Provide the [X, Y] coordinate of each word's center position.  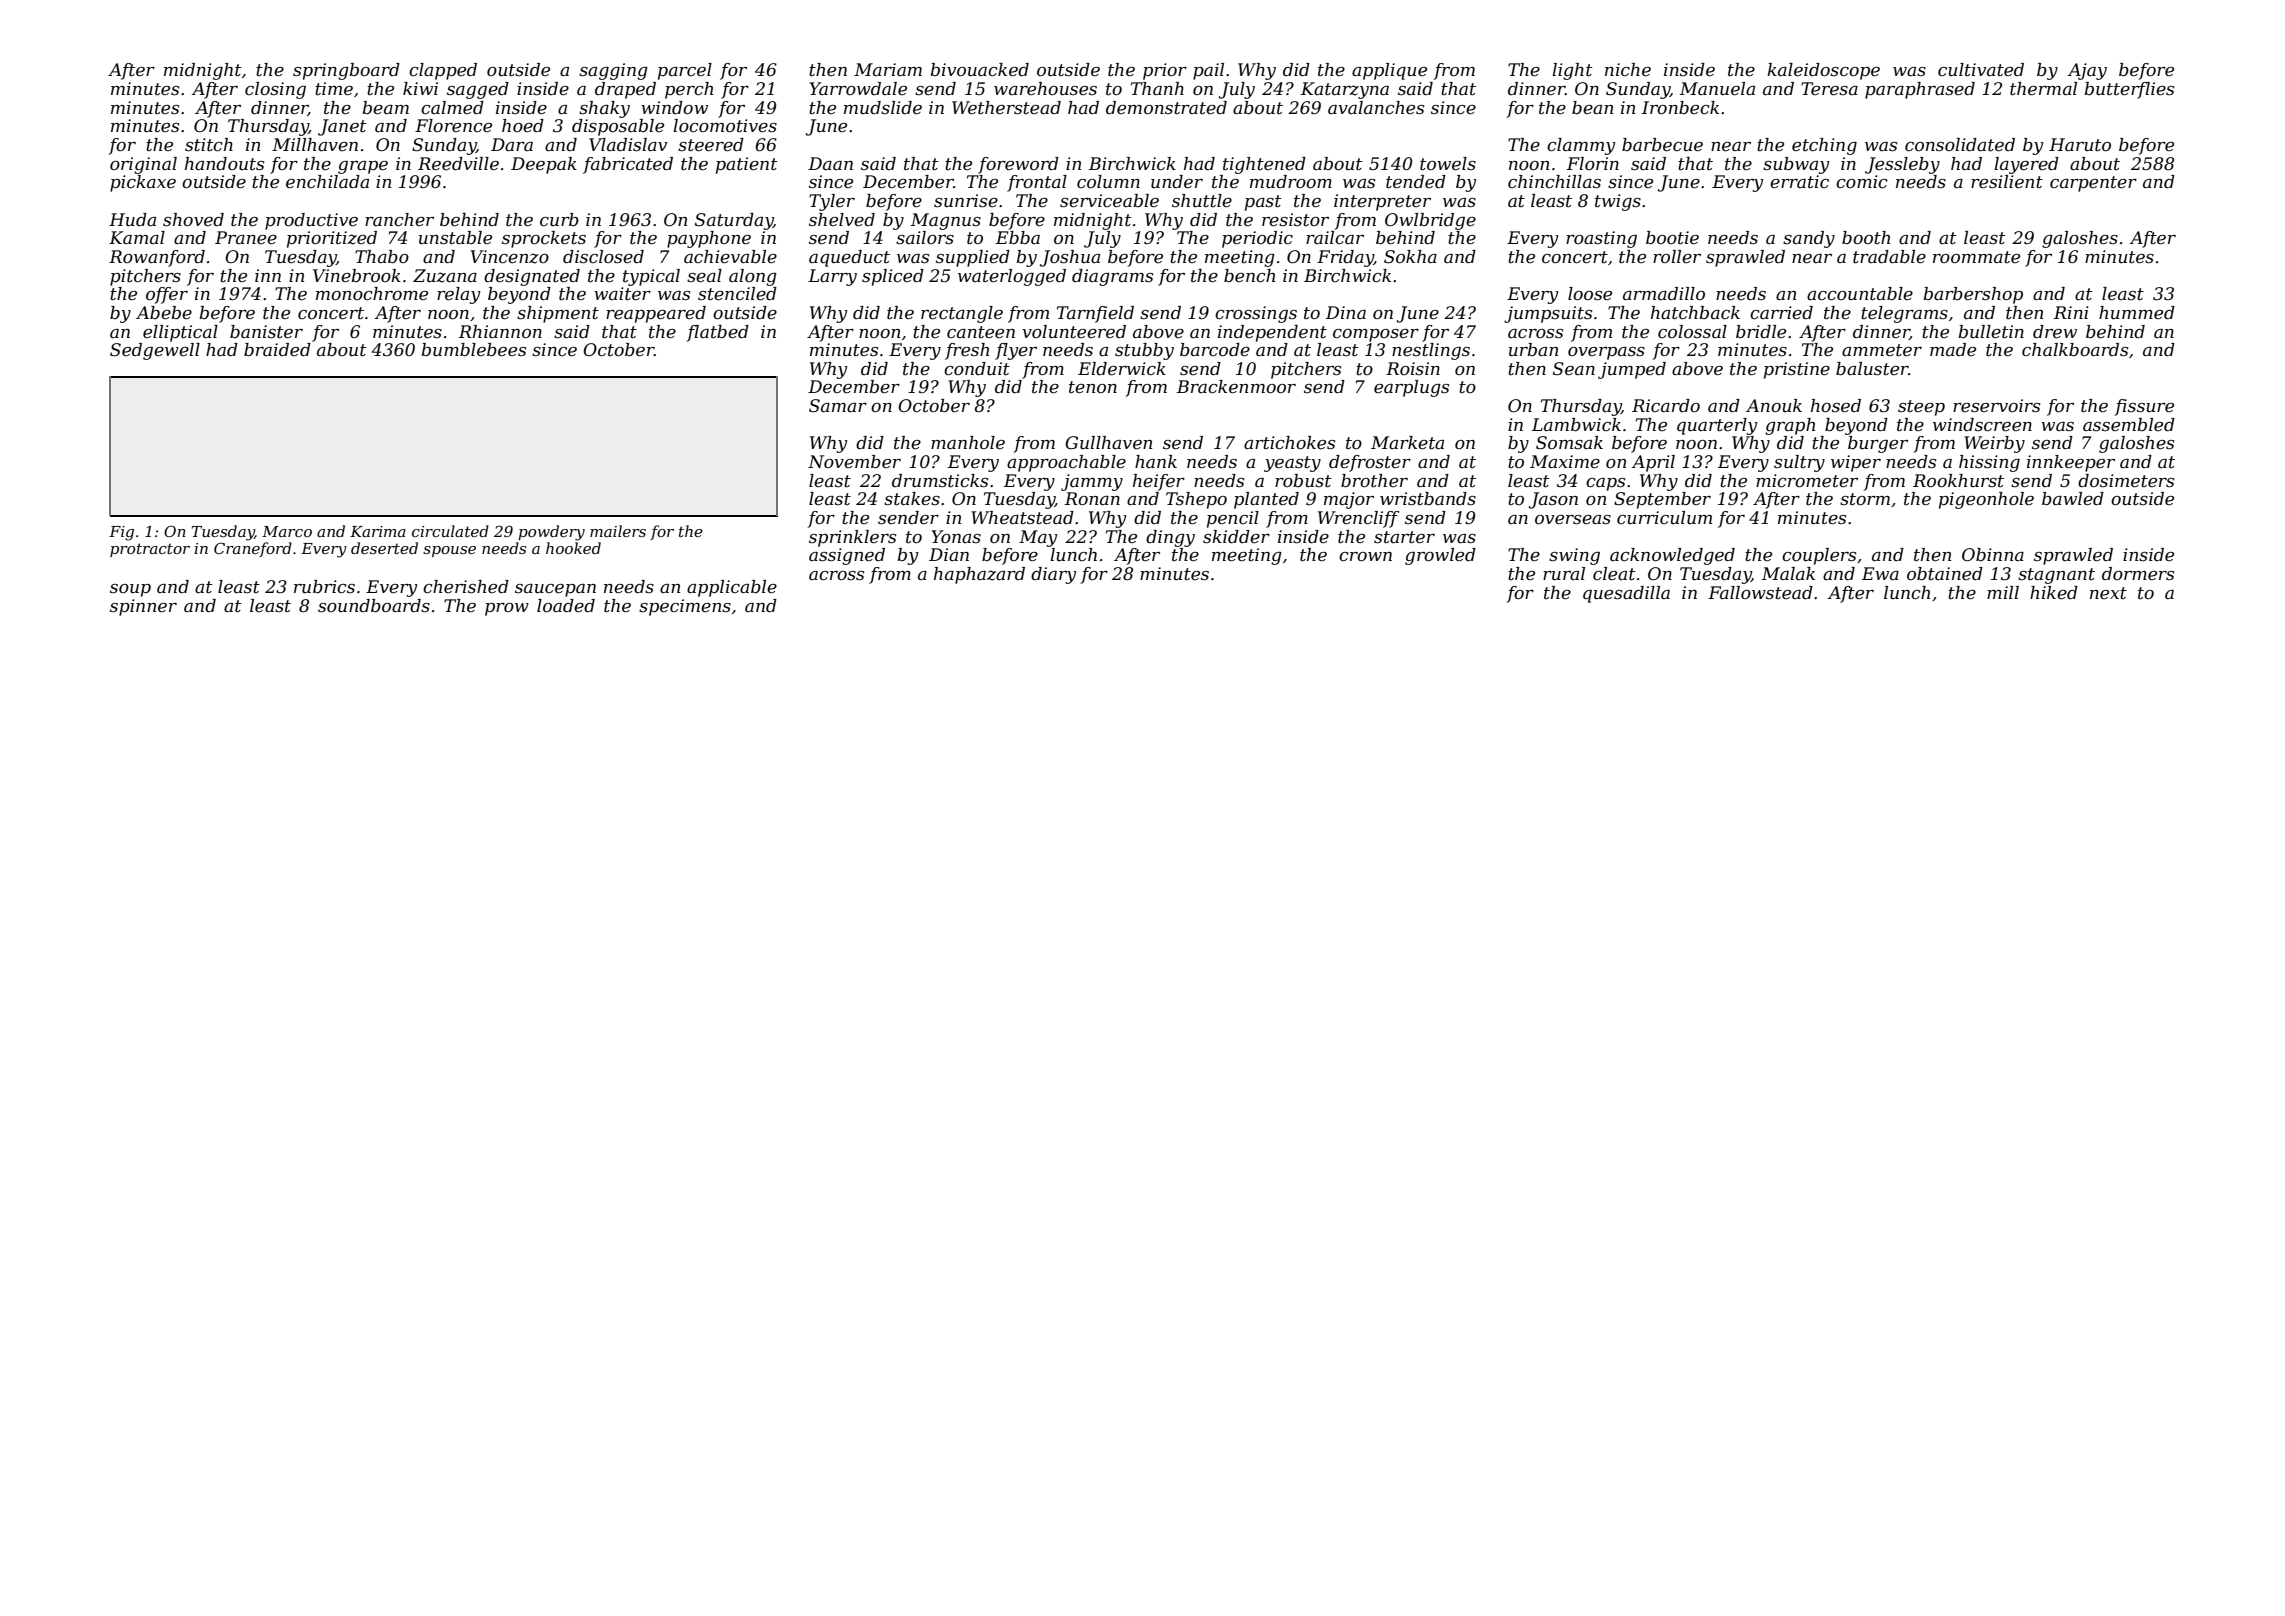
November [854, 462]
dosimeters [2126, 481]
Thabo [382, 257]
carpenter [2093, 184]
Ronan [1092, 498]
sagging [613, 71]
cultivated [1981, 69]
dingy [1170, 538]
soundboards [374, 606]
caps [1605, 484]
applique [1389, 71]
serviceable [1109, 201]
